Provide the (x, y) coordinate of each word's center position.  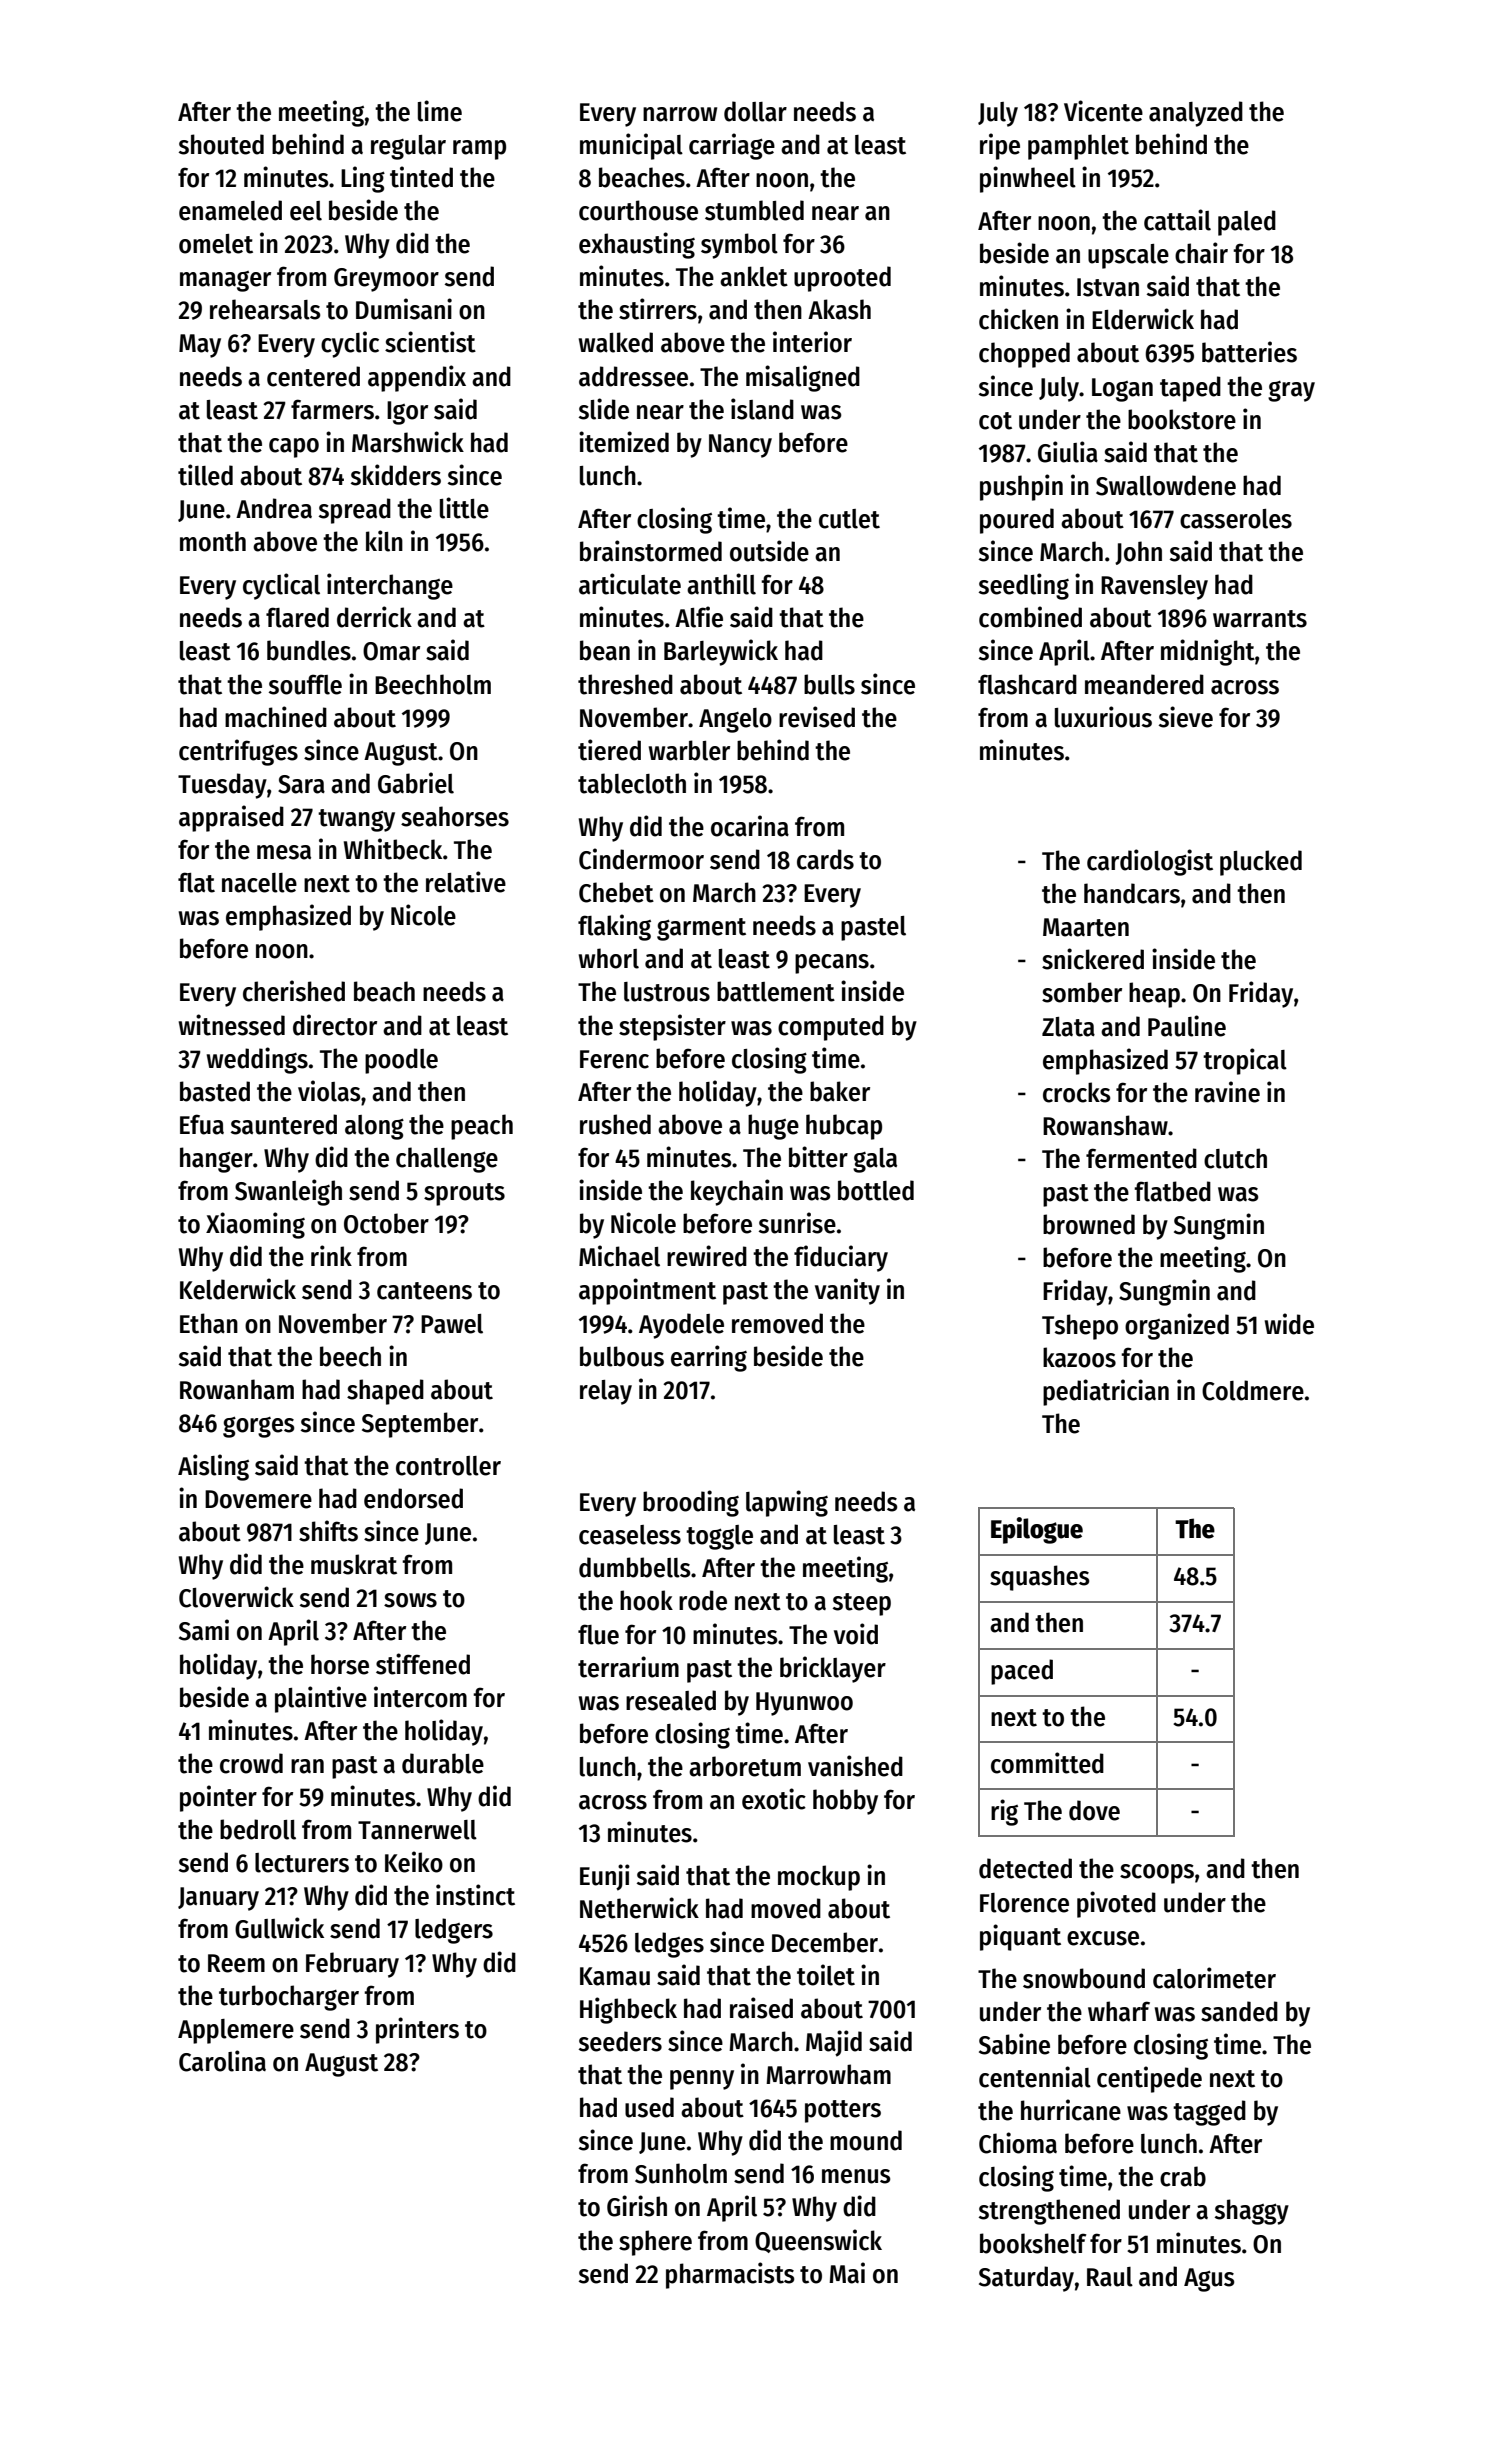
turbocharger (289, 1998)
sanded (1239, 2011)
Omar (391, 651)
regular (408, 147)
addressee (633, 376)
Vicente (1103, 111)
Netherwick (639, 1908)
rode (703, 1600)
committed (1047, 1763)
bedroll (258, 1829)
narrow (680, 114)
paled (1247, 223)
